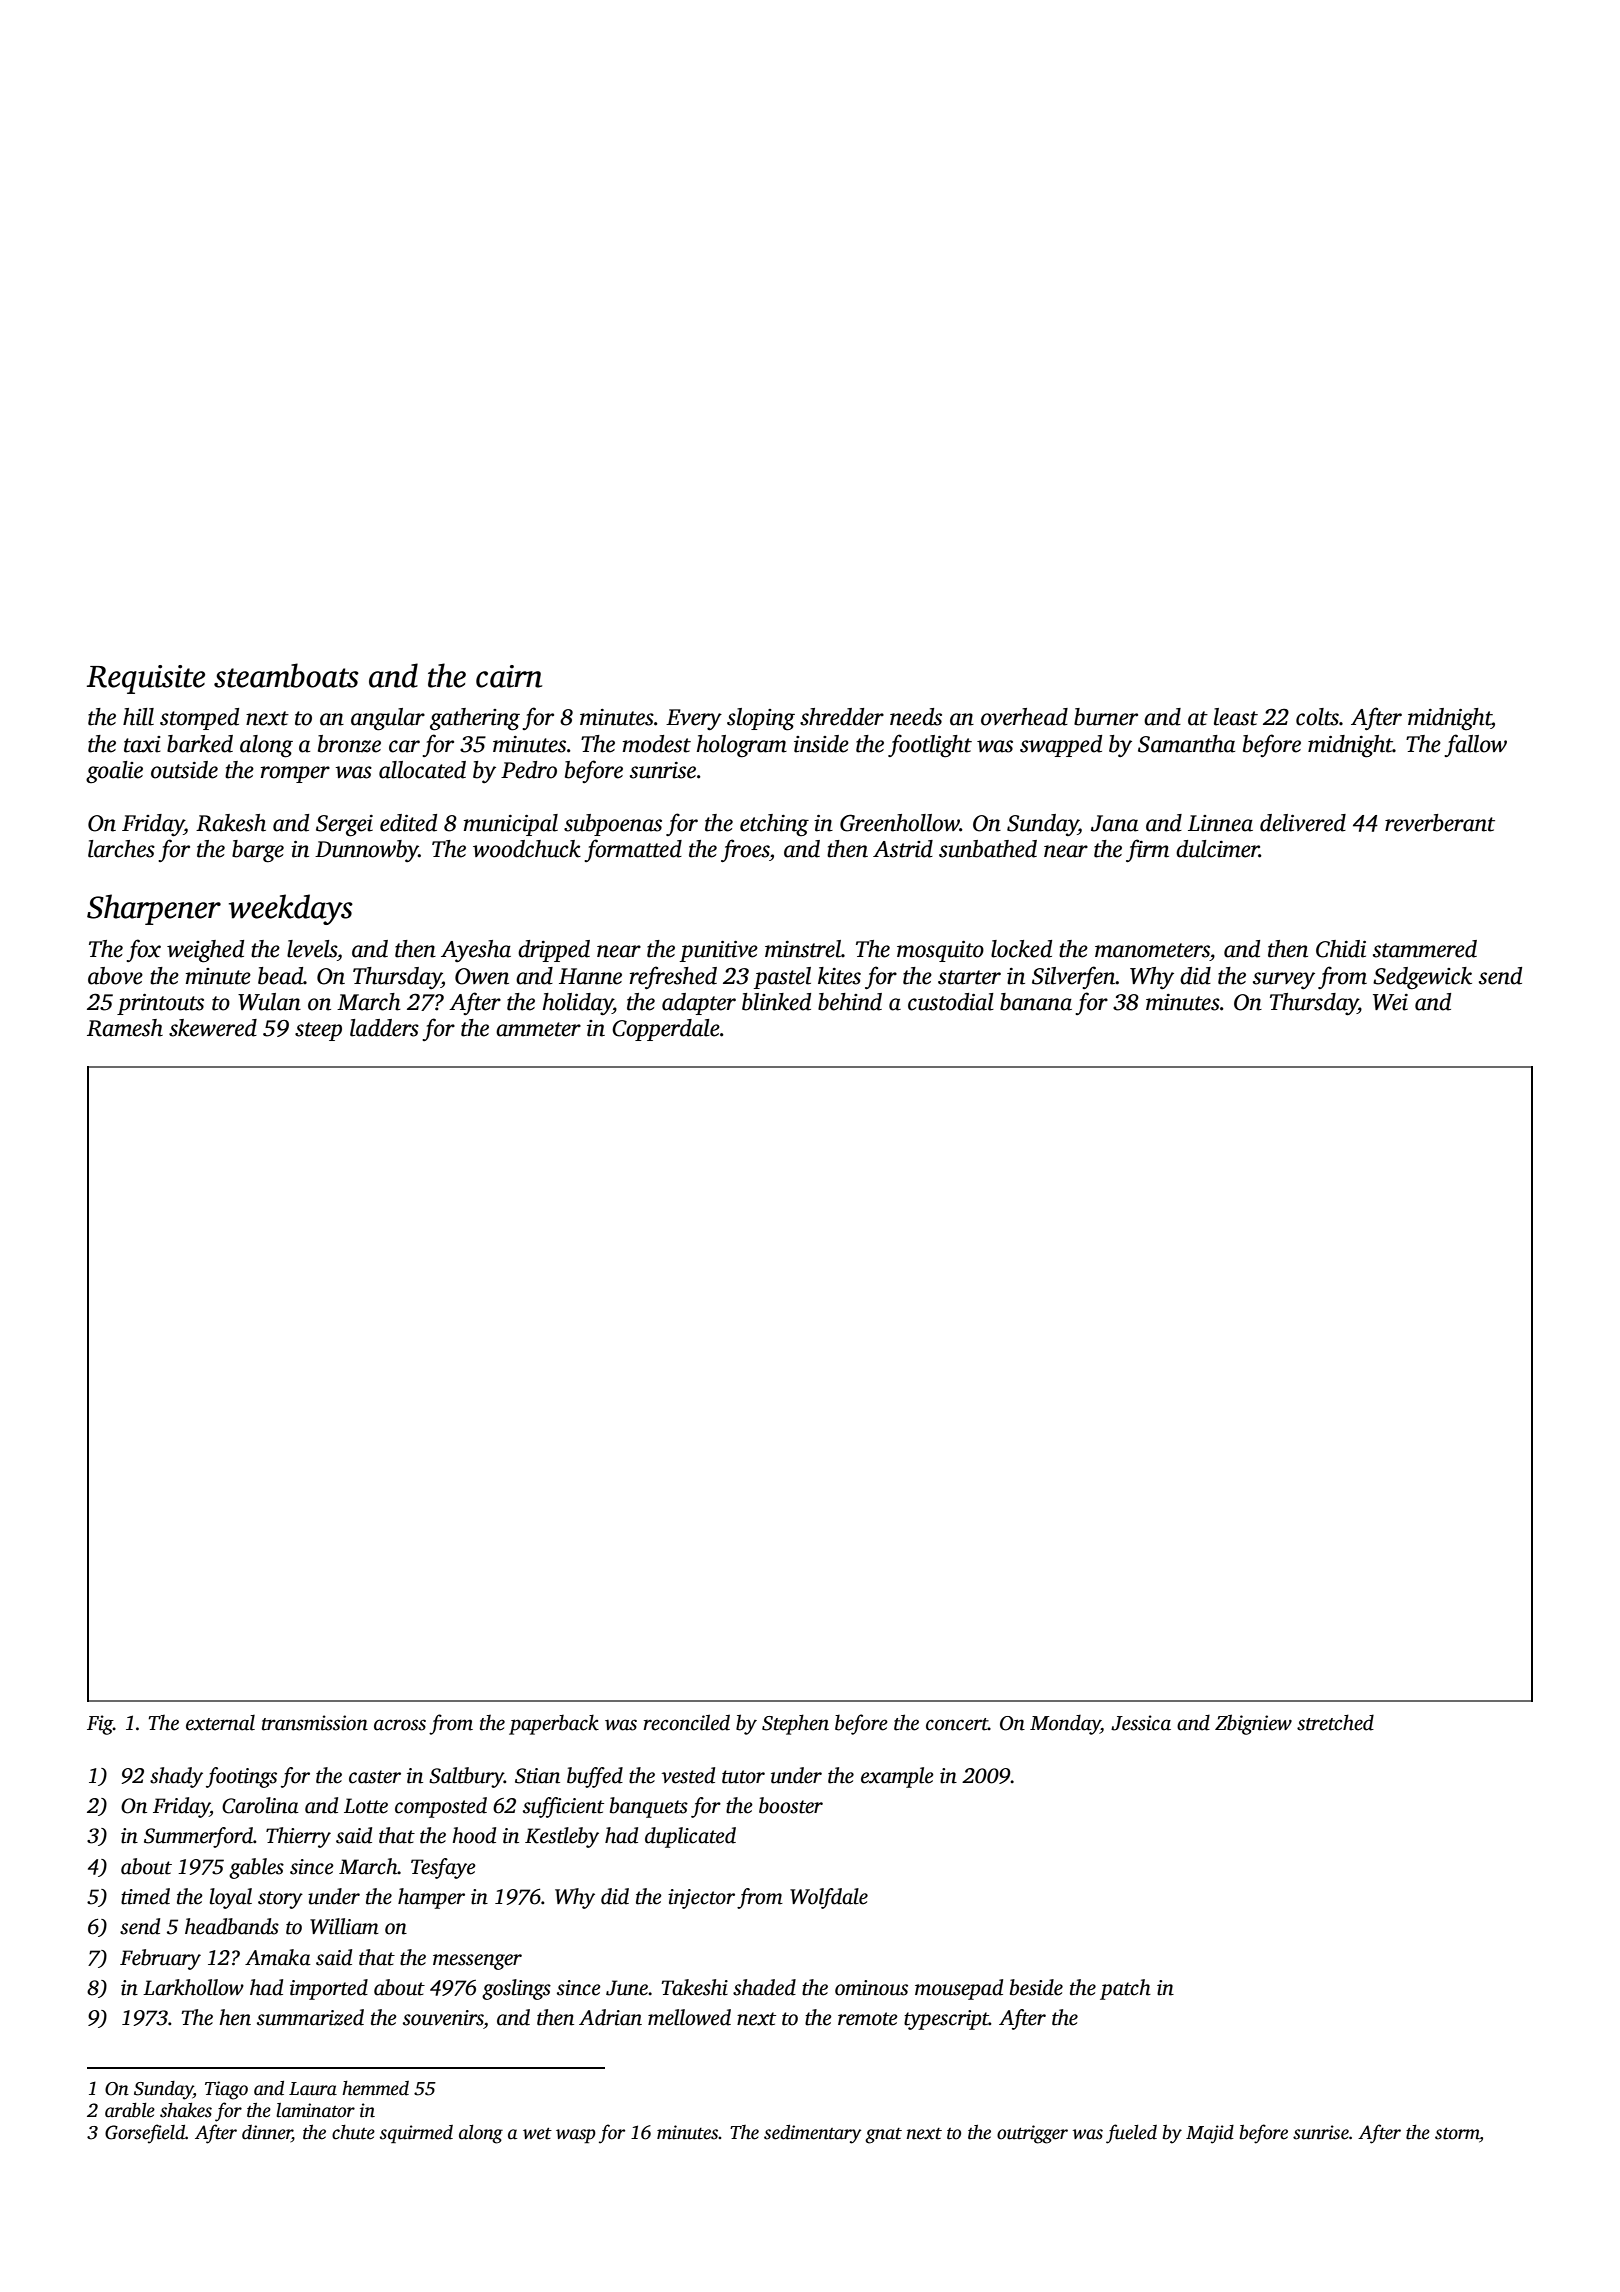  Describe the element at coordinates (1303, 823) in the document. I see `delivered` at that location.
